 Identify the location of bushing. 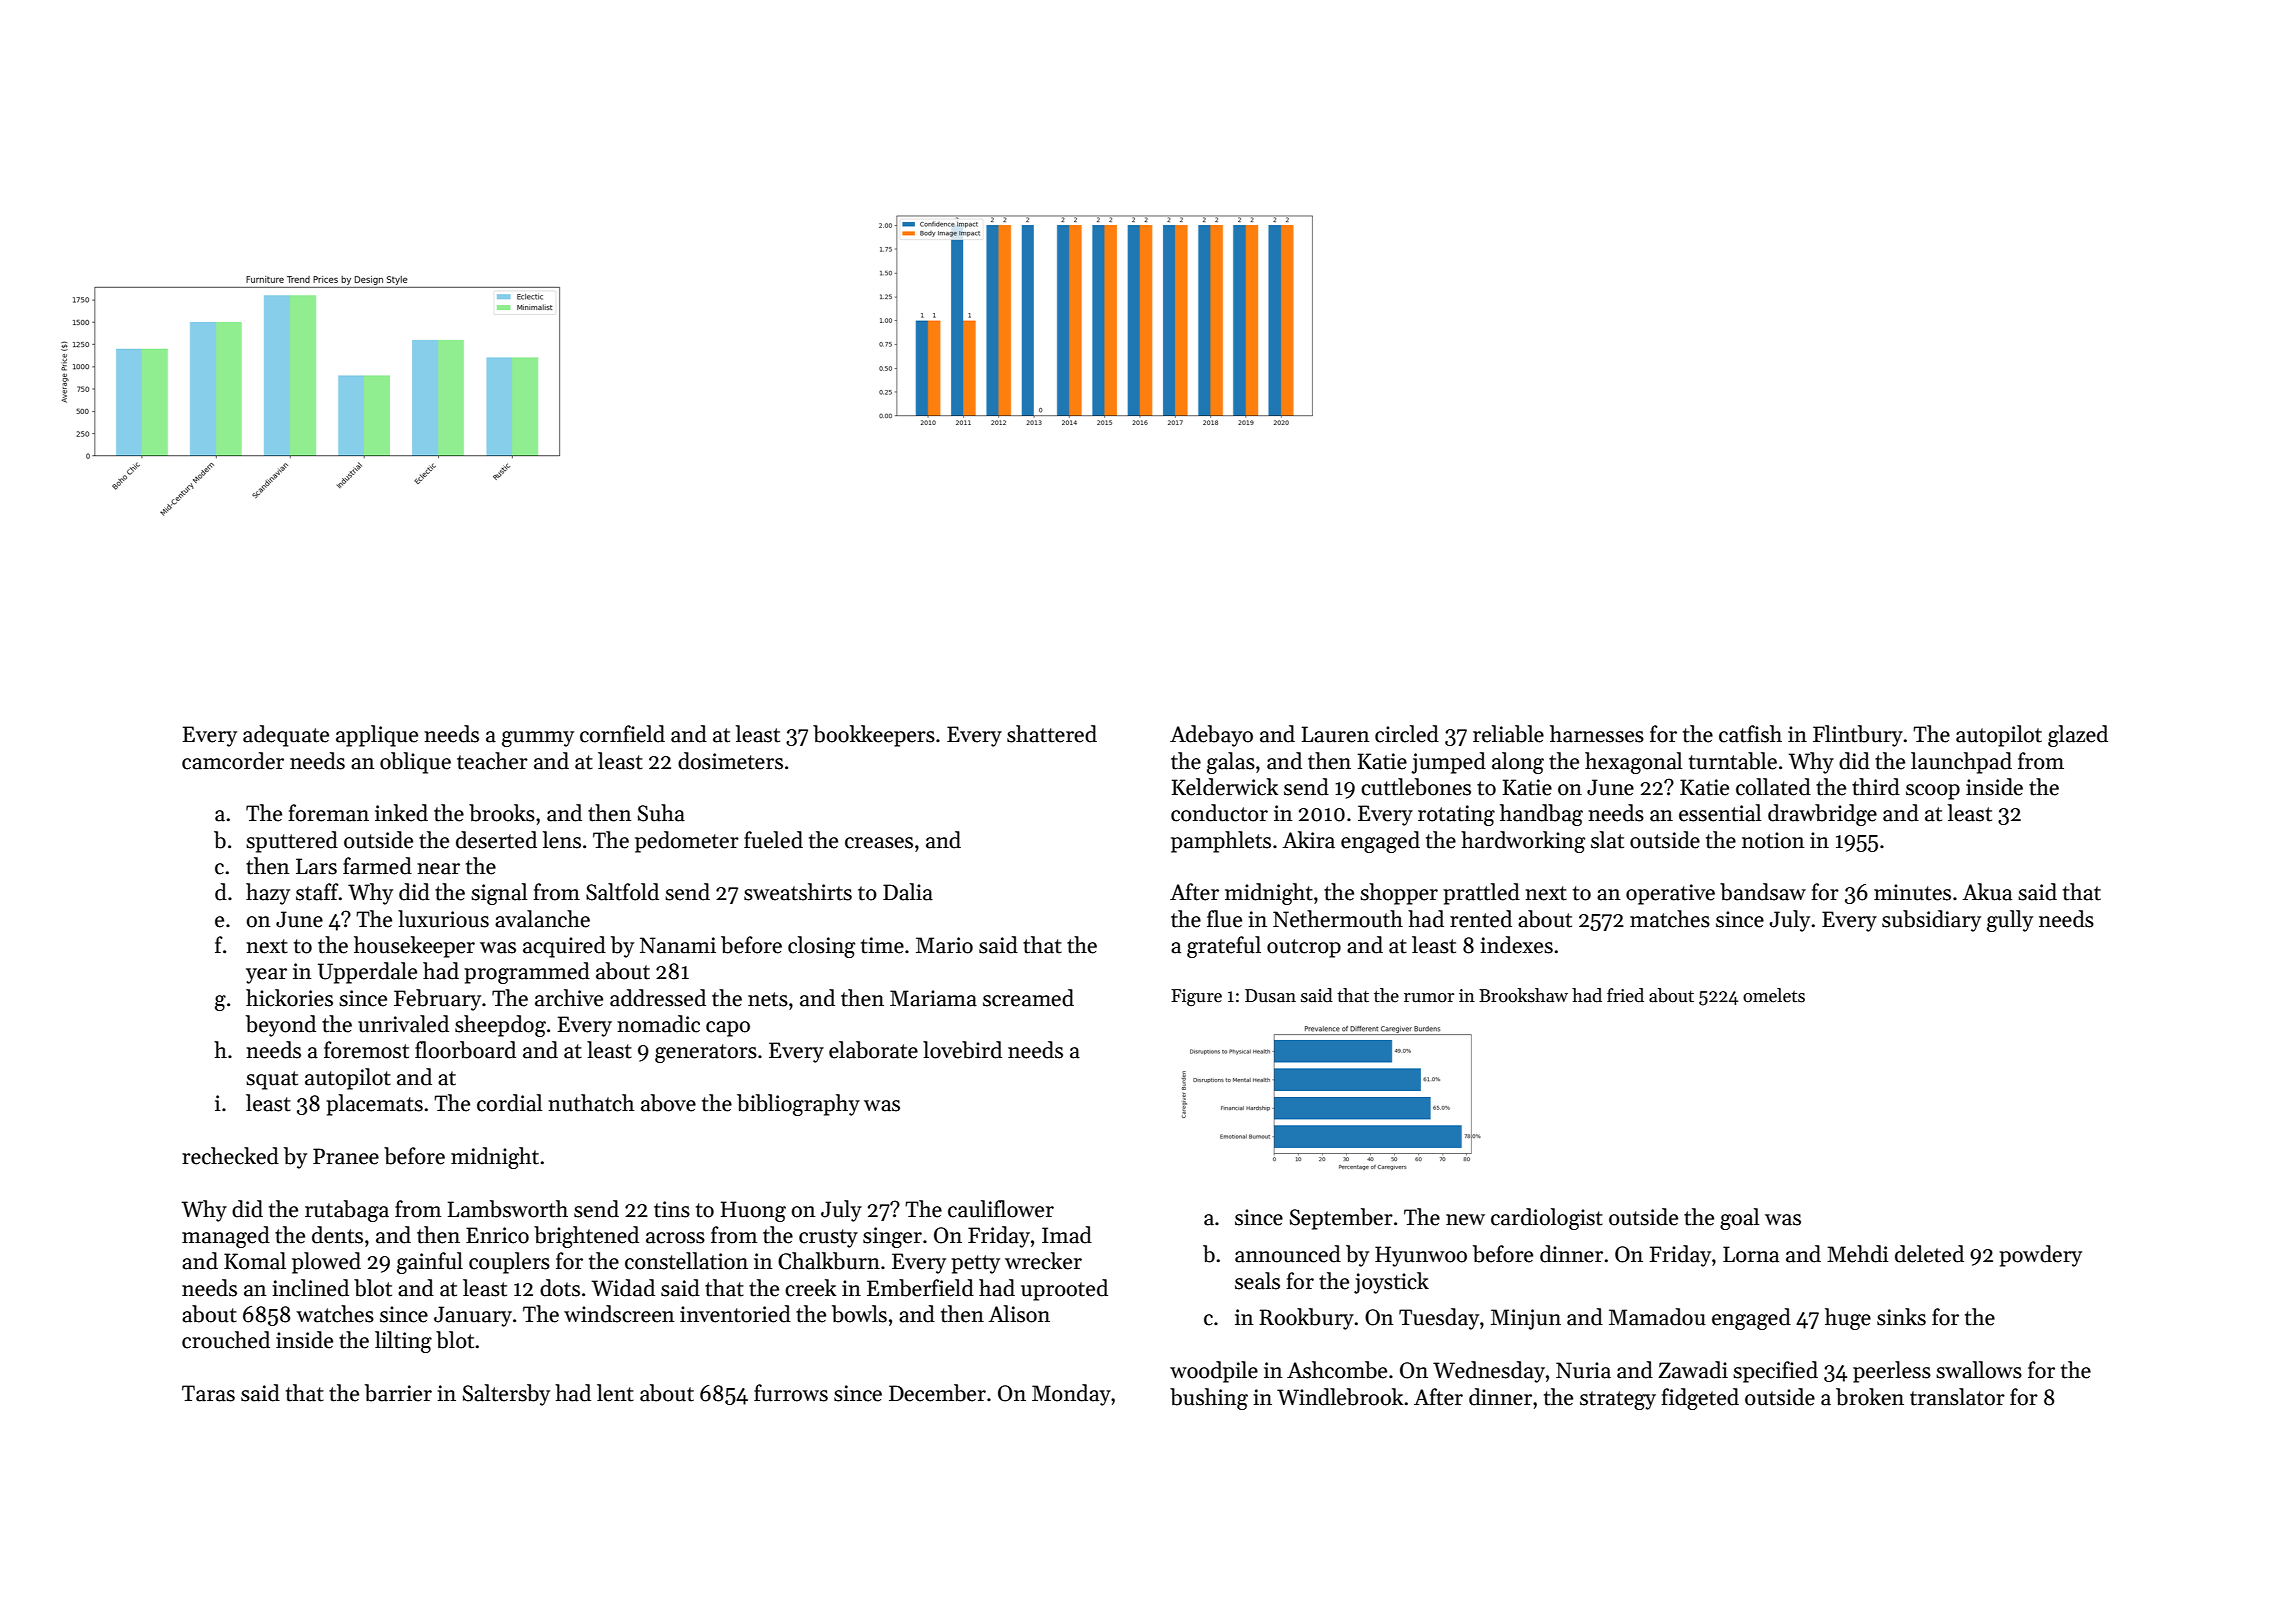
(1209, 1399).
